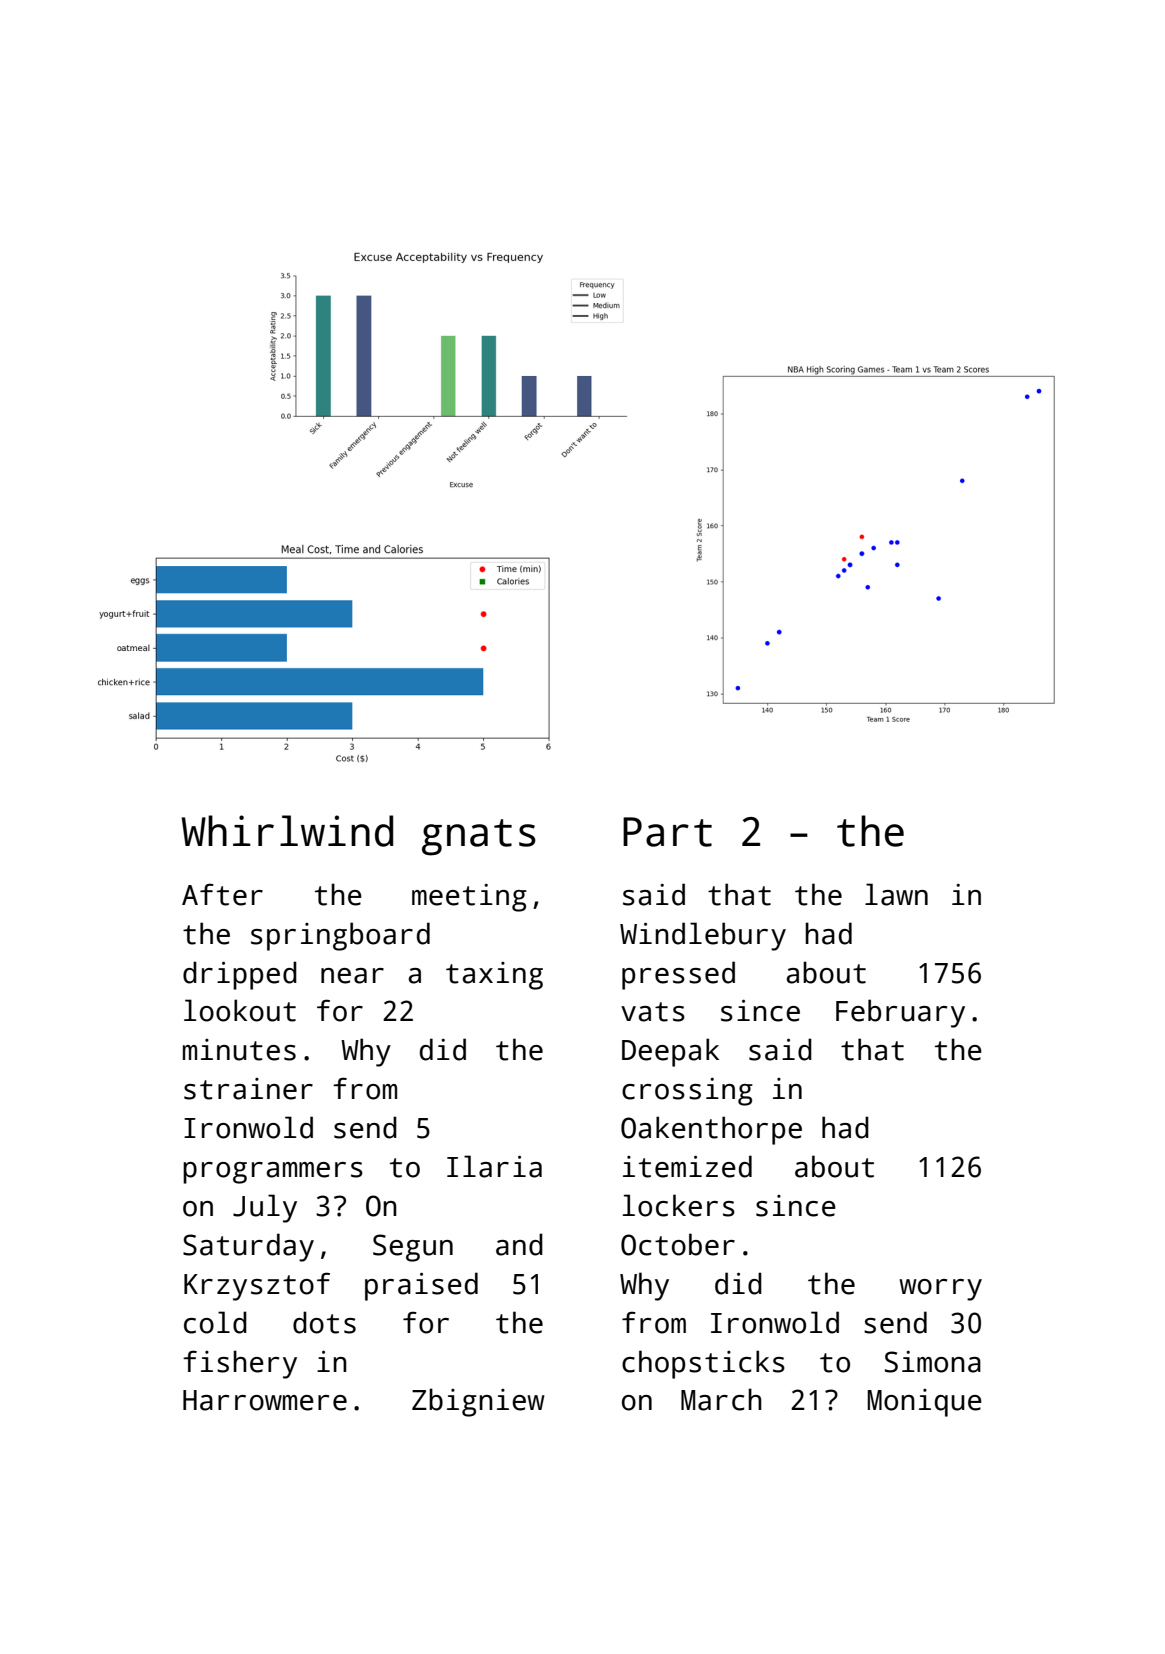  Describe the element at coordinates (287, 831) in the screenshot. I see `Whirlwind` at that location.
